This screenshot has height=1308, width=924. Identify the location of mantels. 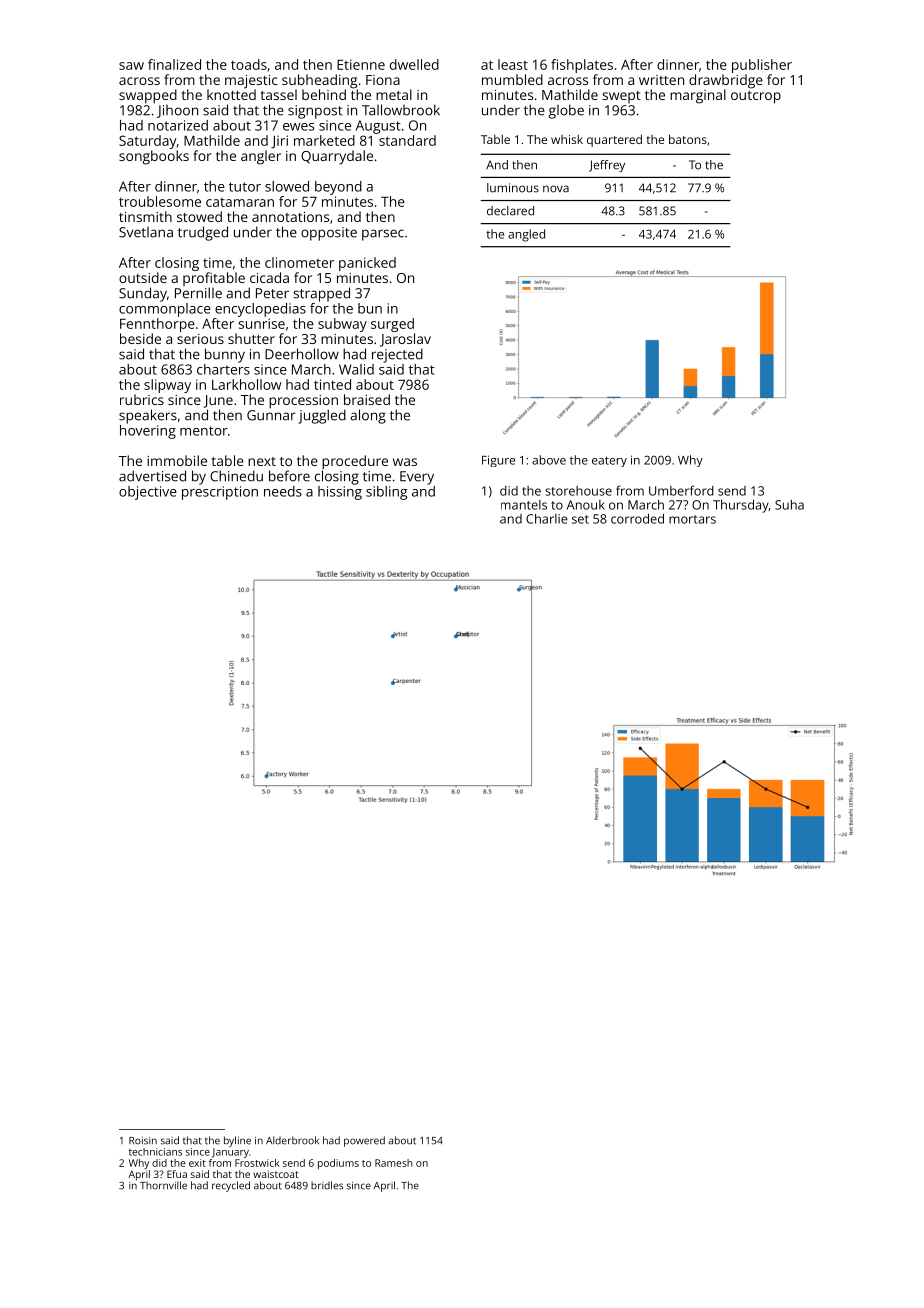
(524, 505).
